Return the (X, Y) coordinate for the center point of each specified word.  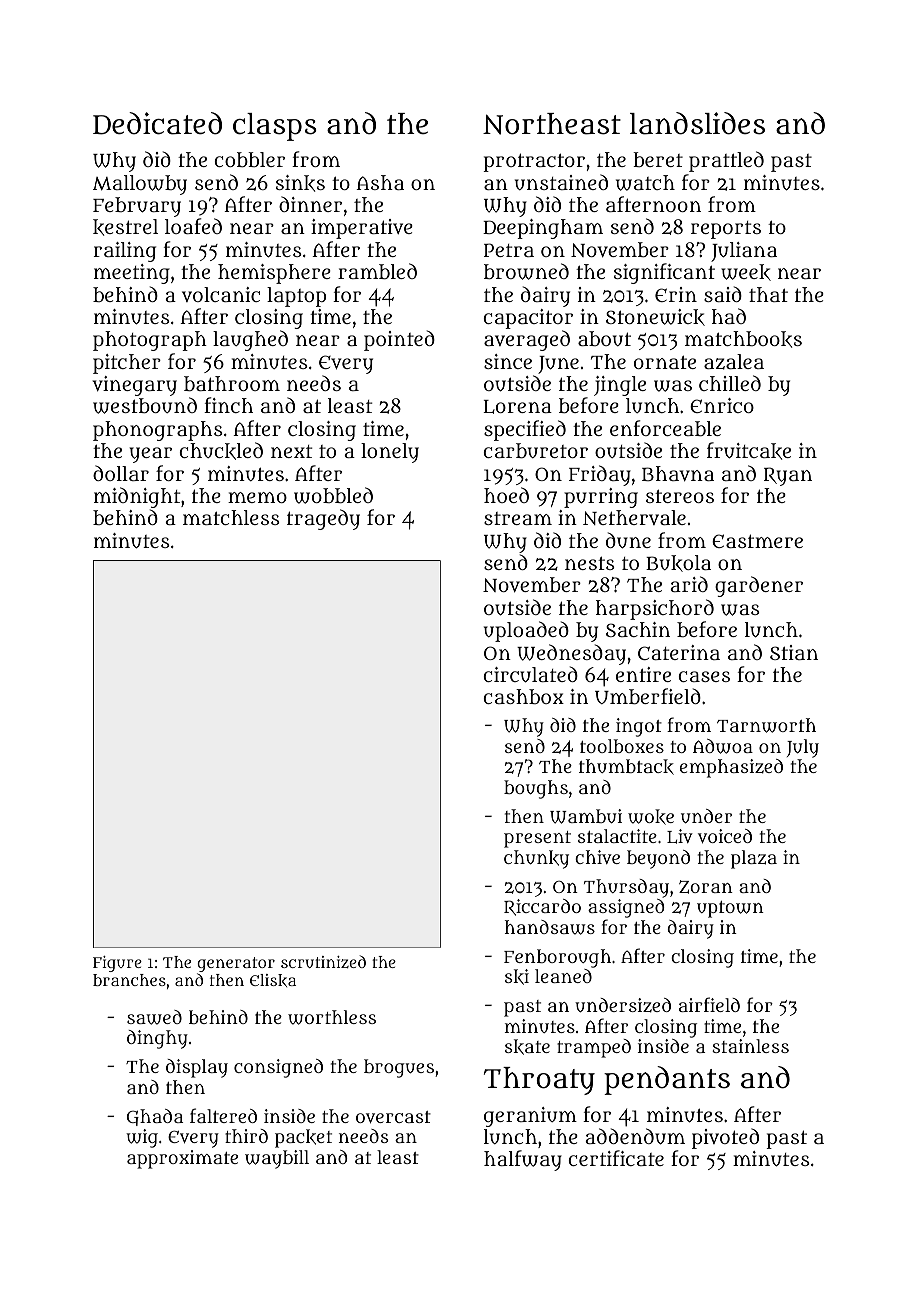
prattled (726, 161)
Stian (794, 652)
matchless (231, 517)
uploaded (526, 631)
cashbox (524, 696)
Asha (380, 182)
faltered (223, 1115)
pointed (399, 340)
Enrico (722, 405)
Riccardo (542, 907)
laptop (296, 297)
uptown (730, 909)
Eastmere (757, 541)
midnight (137, 497)
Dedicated (157, 123)
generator (236, 964)
